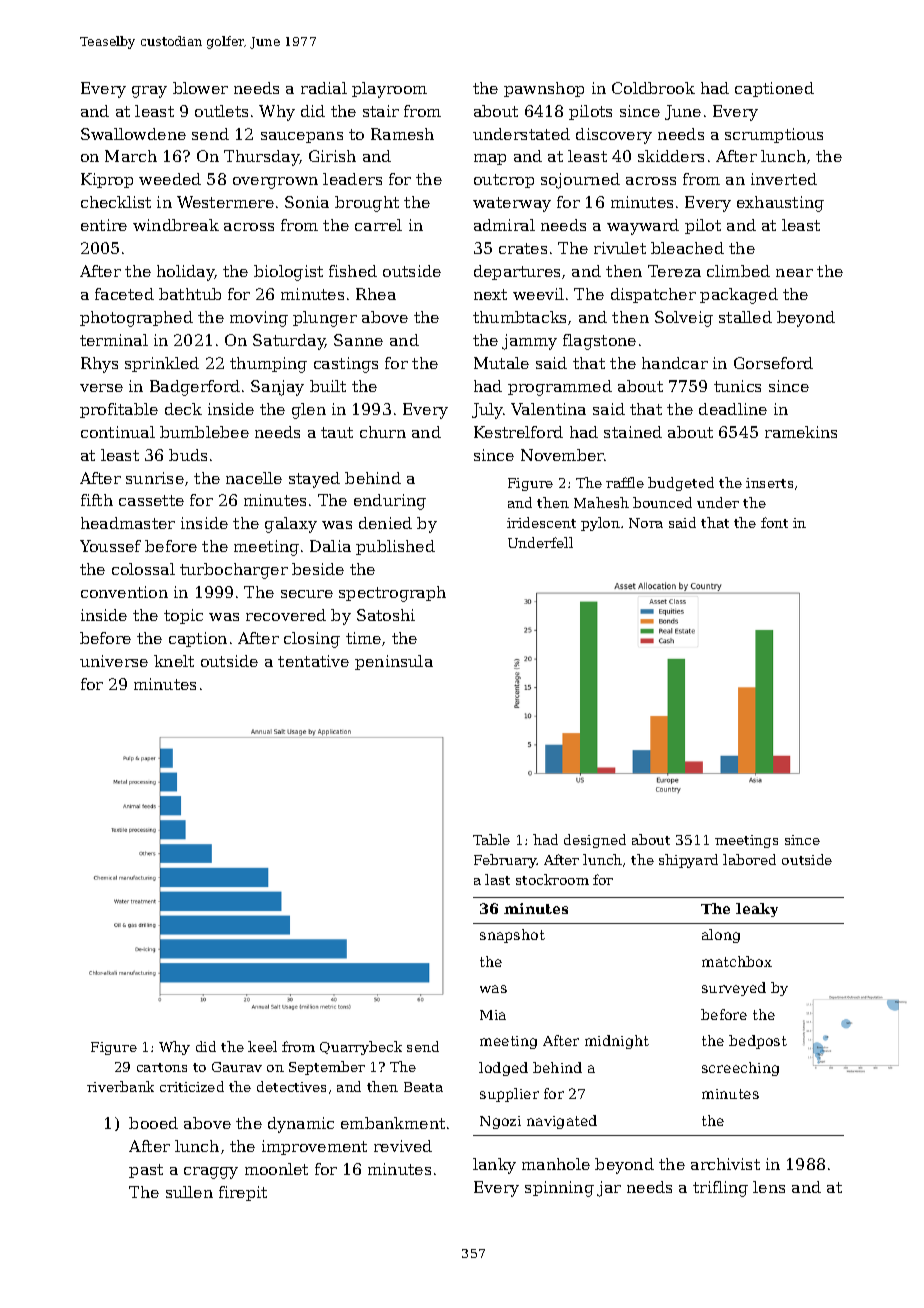 The width and height of the document is (924, 1308). Describe the element at coordinates (390, 502) in the document. I see `enduring` at that location.
